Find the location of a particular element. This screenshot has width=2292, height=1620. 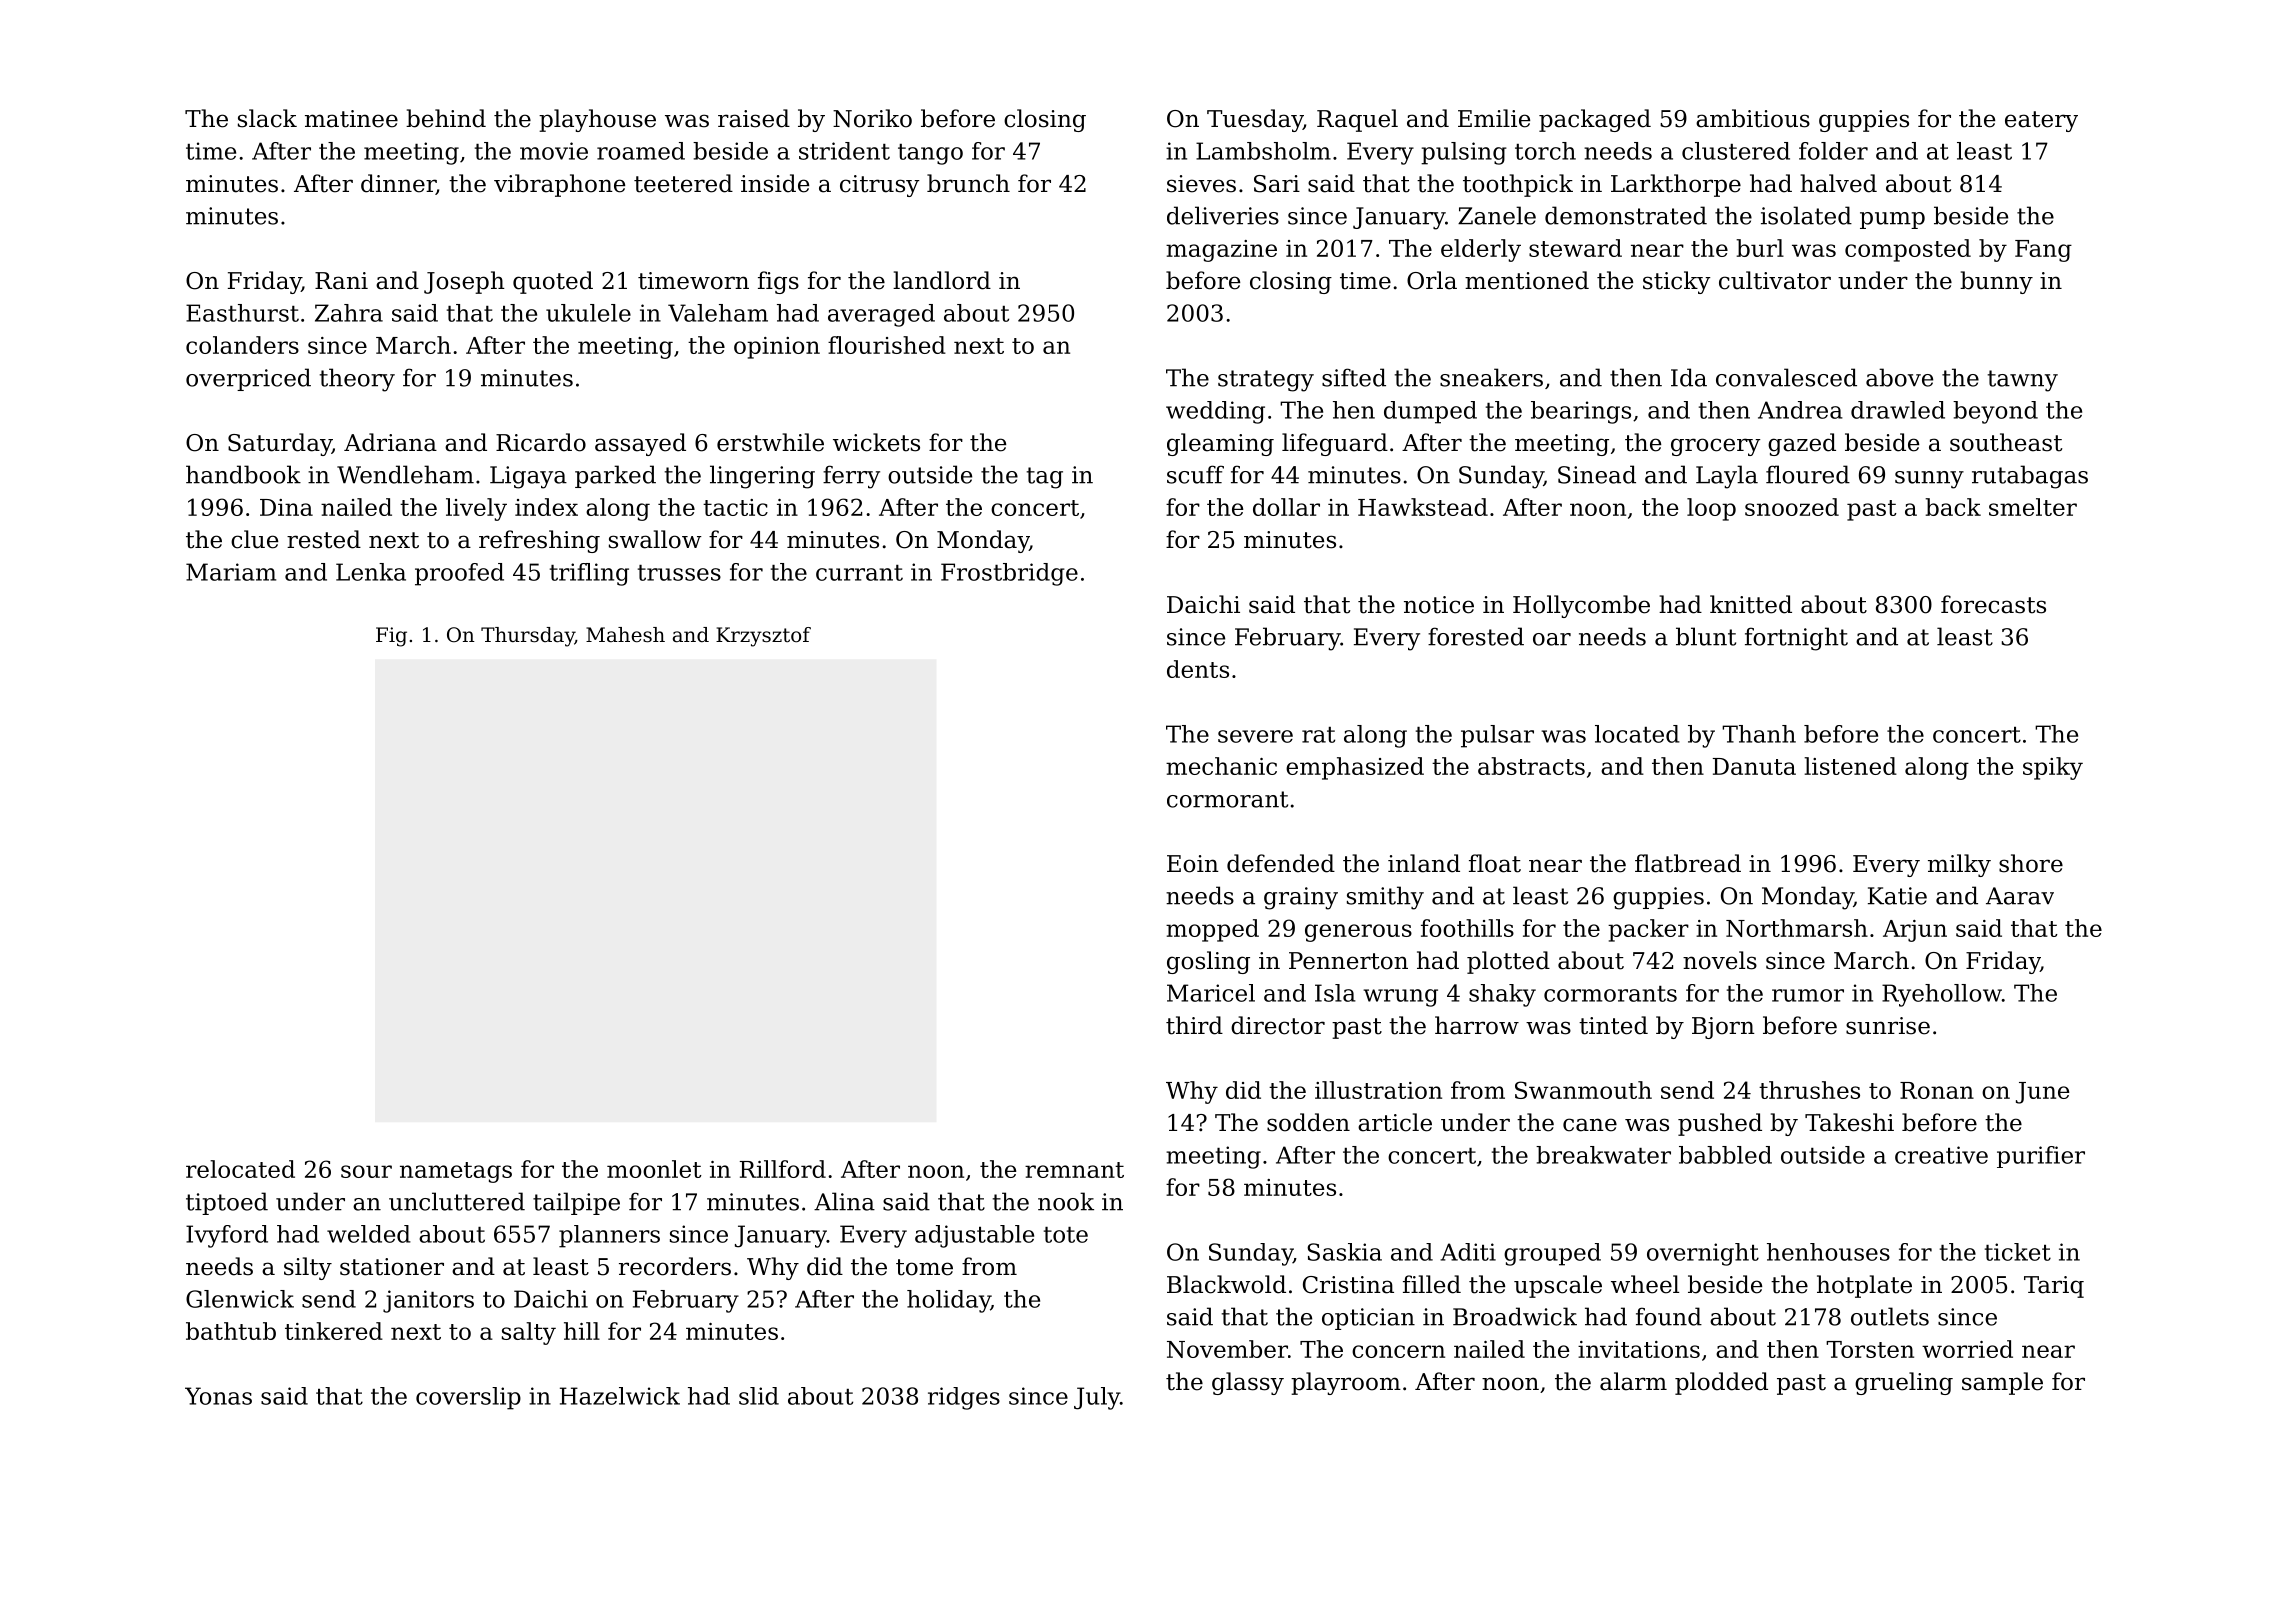

tiptoed is located at coordinates (227, 1203).
